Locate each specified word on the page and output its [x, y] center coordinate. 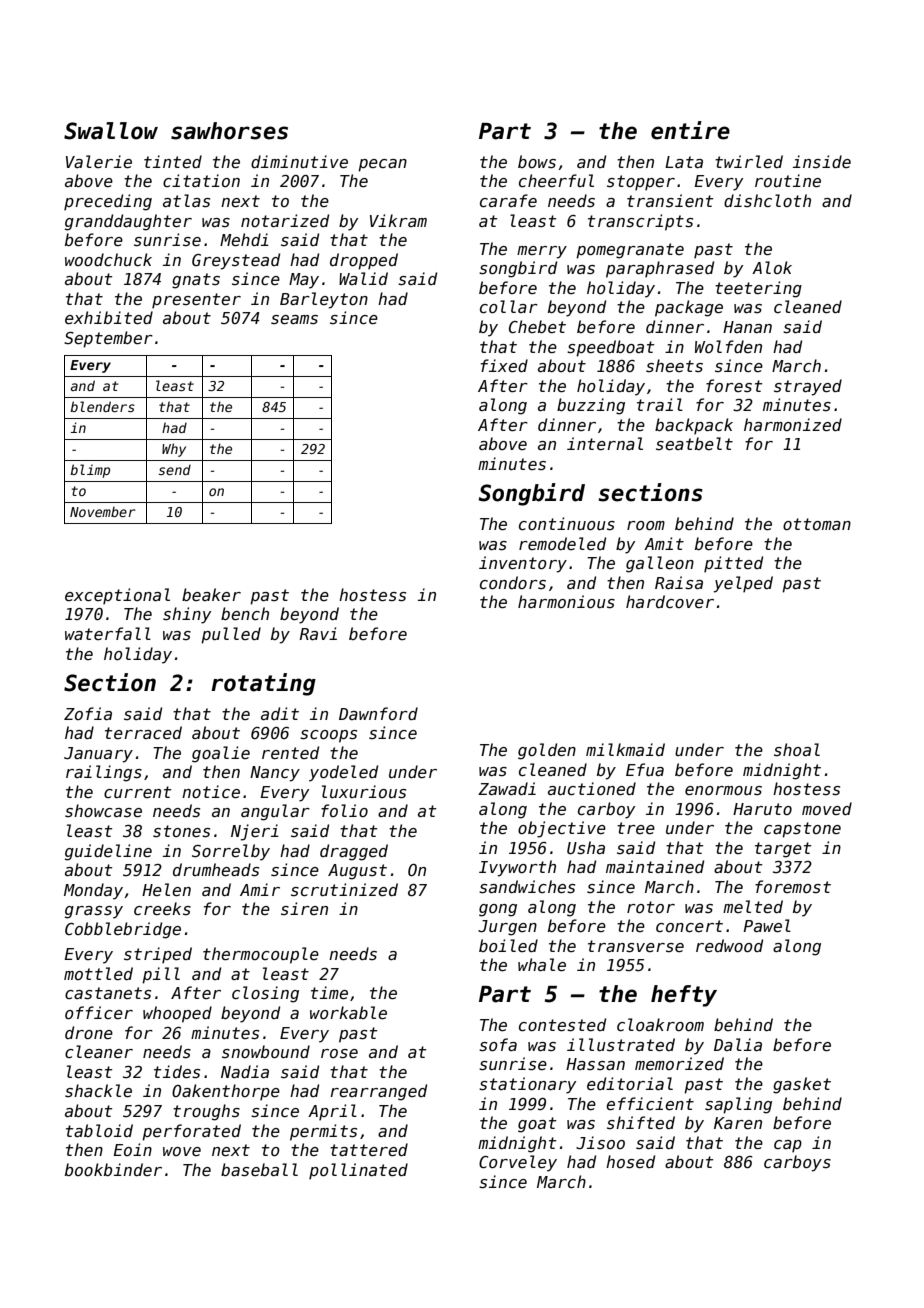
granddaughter [128, 222]
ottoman [817, 524]
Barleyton [324, 300]
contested [562, 1025]
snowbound [266, 1051]
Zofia [88, 713]
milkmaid [625, 749]
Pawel [767, 925]
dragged [354, 852]
